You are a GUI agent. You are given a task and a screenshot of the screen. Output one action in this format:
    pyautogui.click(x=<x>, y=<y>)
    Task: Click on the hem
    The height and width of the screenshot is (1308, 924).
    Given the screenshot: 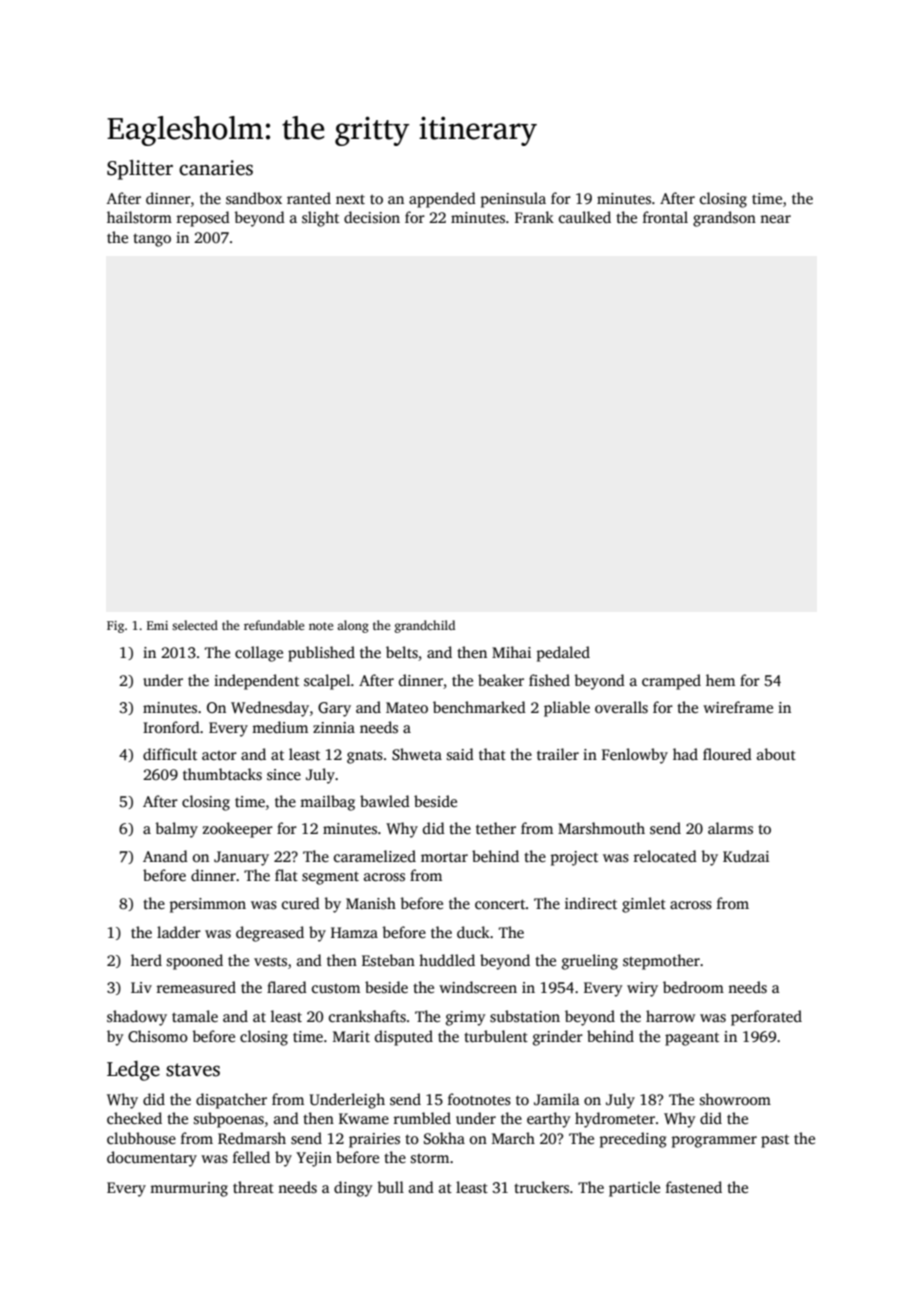 What is the action you would take?
    pyautogui.click(x=720, y=680)
